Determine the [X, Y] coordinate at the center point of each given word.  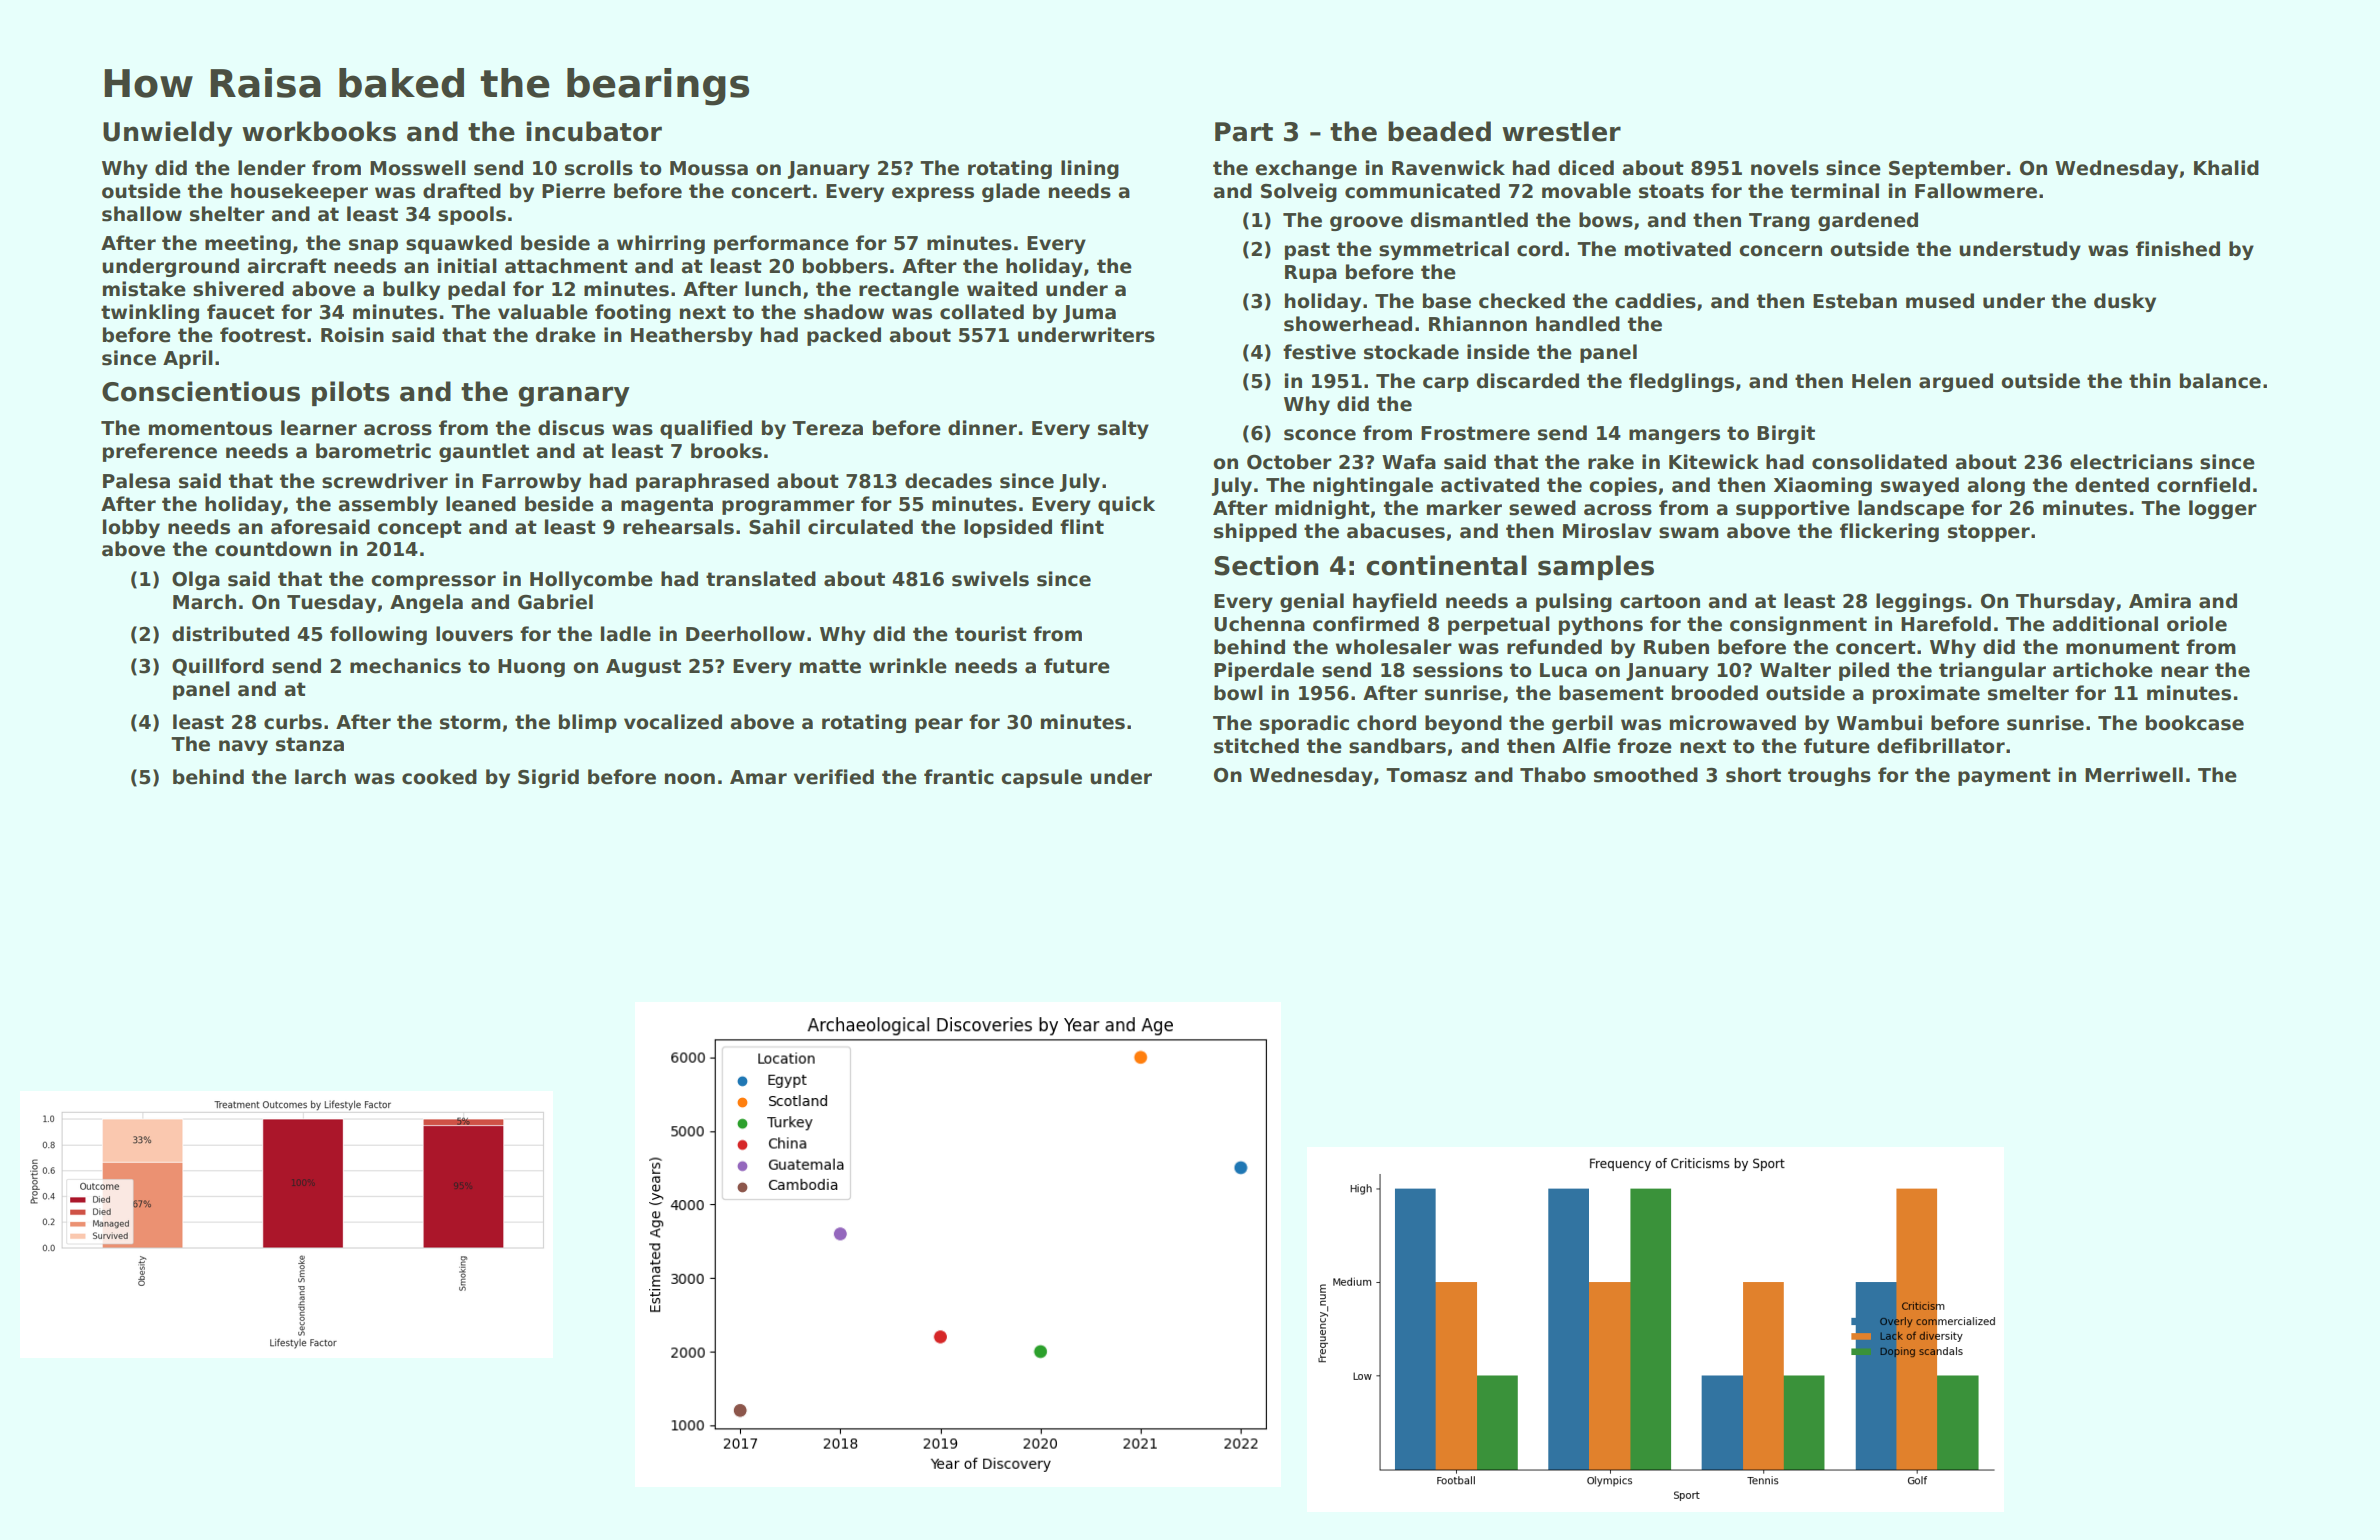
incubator [594, 131]
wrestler [1561, 131]
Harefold [1946, 624]
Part [1244, 132]
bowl [1238, 693]
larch [320, 777]
